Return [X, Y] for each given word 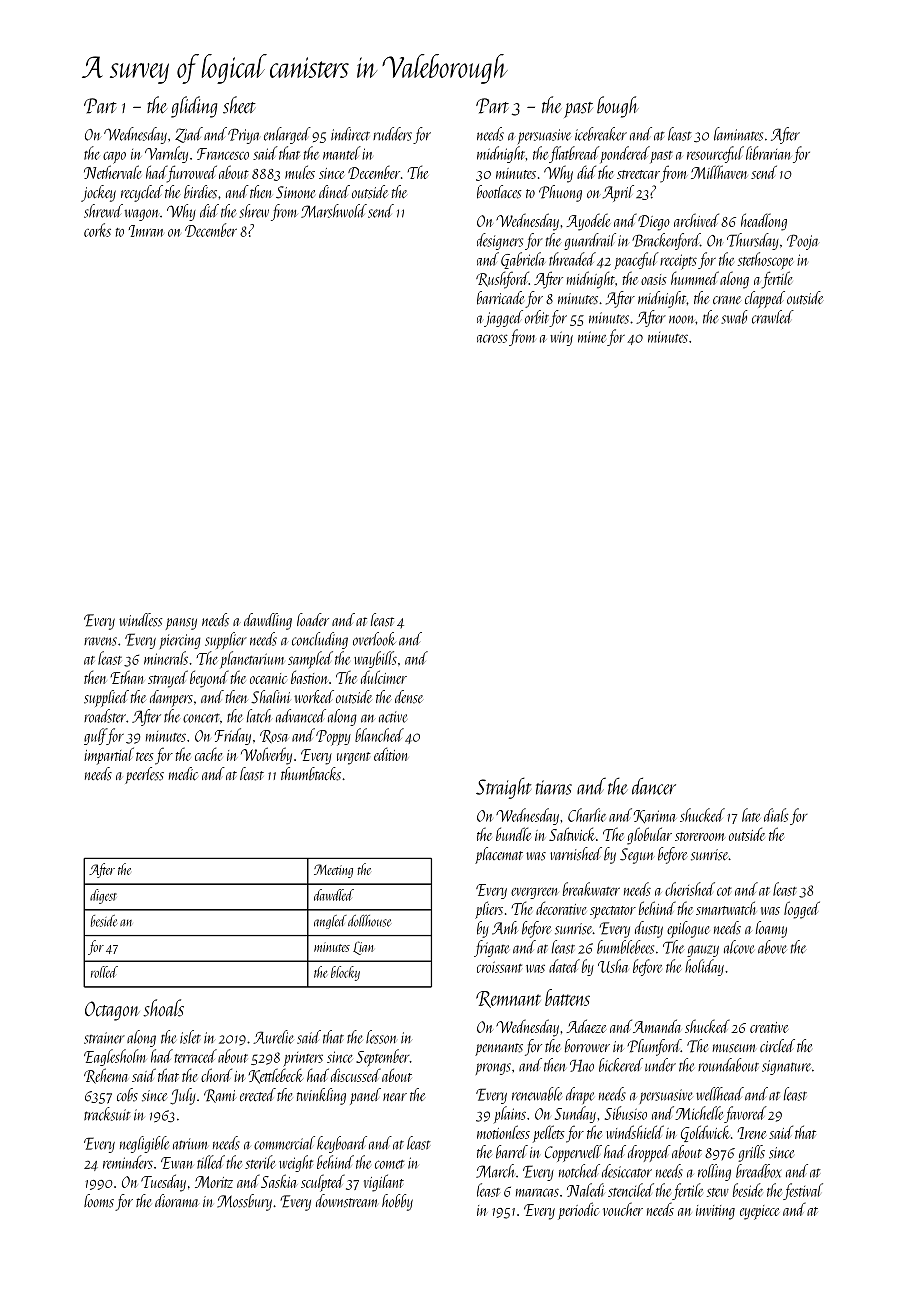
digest [103, 896]
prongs [493, 1069]
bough [618, 107]
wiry [561, 338]
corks [97, 230]
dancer [654, 786]
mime [592, 337]
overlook [374, 639]
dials [776, 815]
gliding [194, 107]
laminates [738, 134]
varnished [576, 854]
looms [99, 1201]
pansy [181, 624]
